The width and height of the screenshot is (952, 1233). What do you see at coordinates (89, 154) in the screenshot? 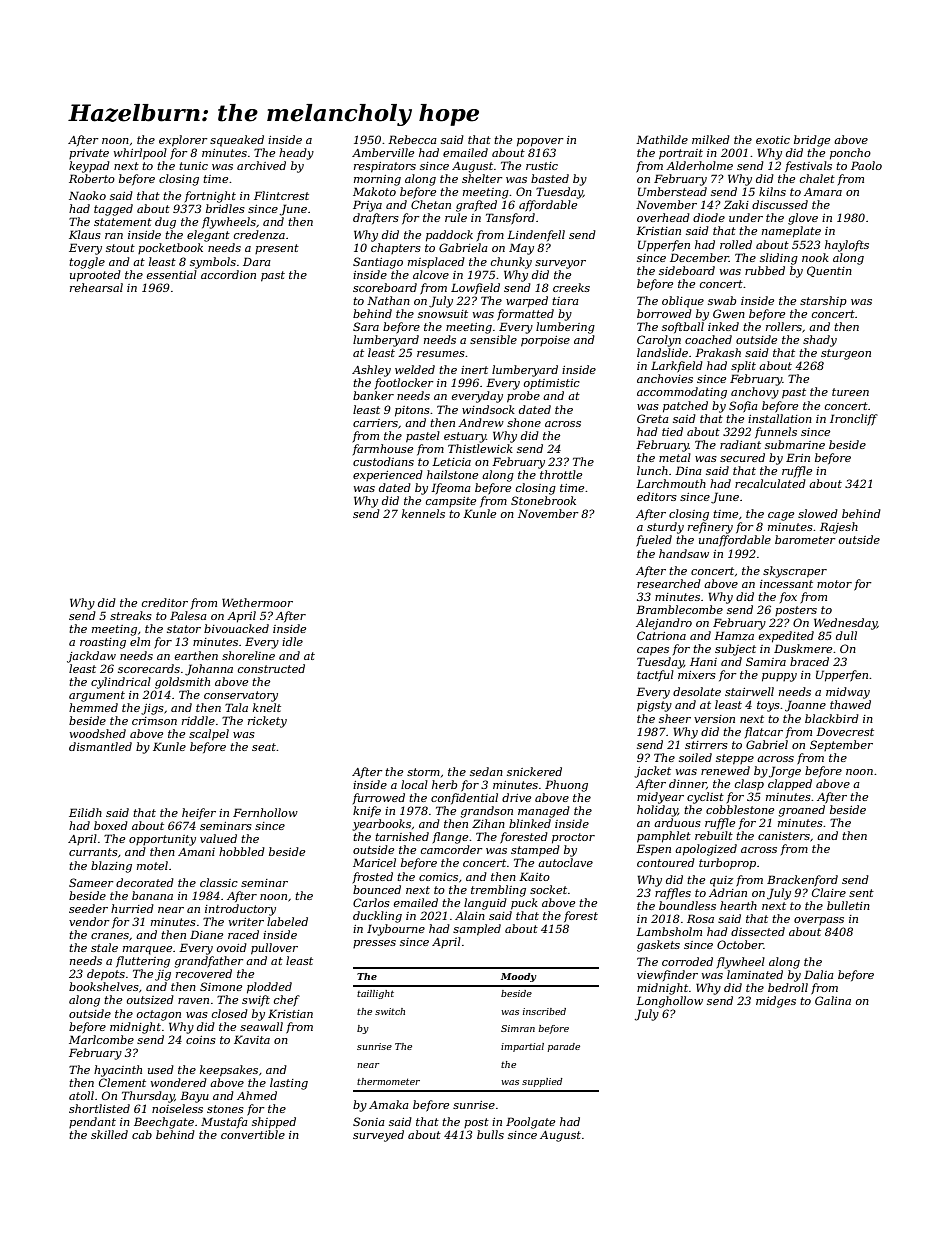
I see `private` at bounding box center [89, 154].
